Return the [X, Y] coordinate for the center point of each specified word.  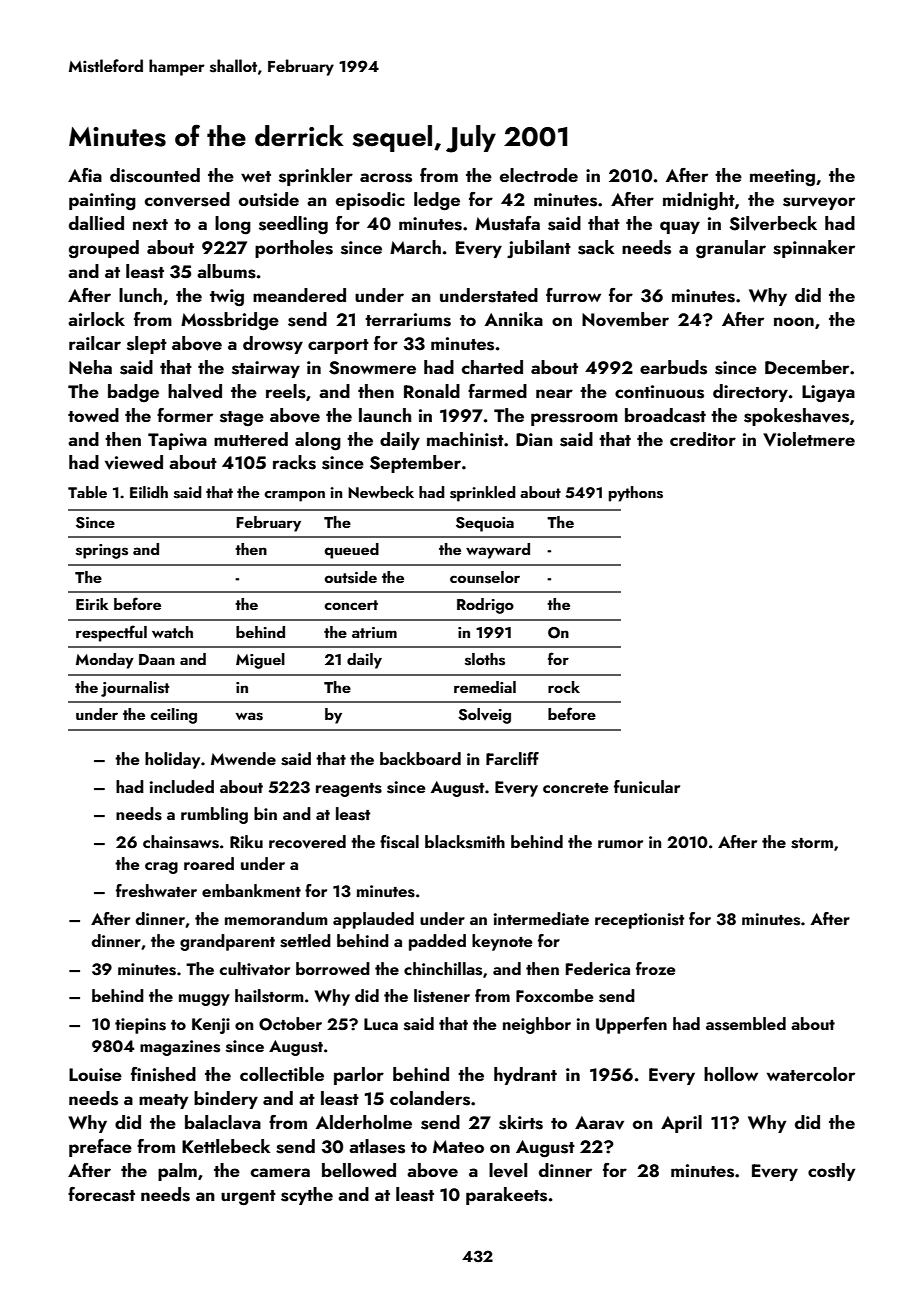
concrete [575, 788]
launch [385, 415]
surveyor [819, 203]
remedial [485, 687]
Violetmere [809, 439]
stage [242, 419]
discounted [155, 175]
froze [655, 968]
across [386, 178]
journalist [135, 689]
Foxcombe [554, 995]
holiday [172, 760]
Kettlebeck [226, 1146]
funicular [647, 786]
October [290, 1024]
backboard [420, 758]
